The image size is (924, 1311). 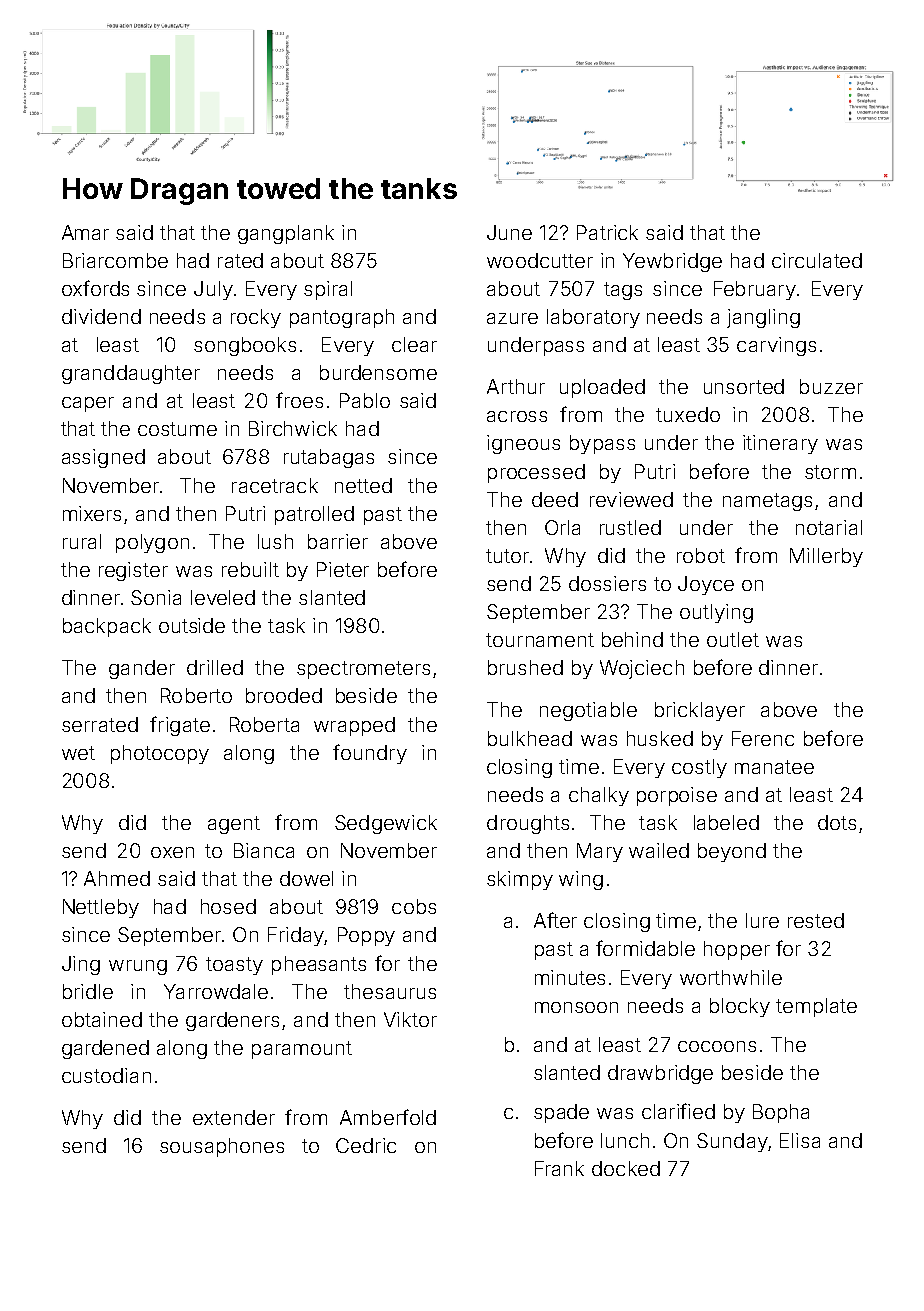 I want to click on gangplank, so click(x=286, y=234).
